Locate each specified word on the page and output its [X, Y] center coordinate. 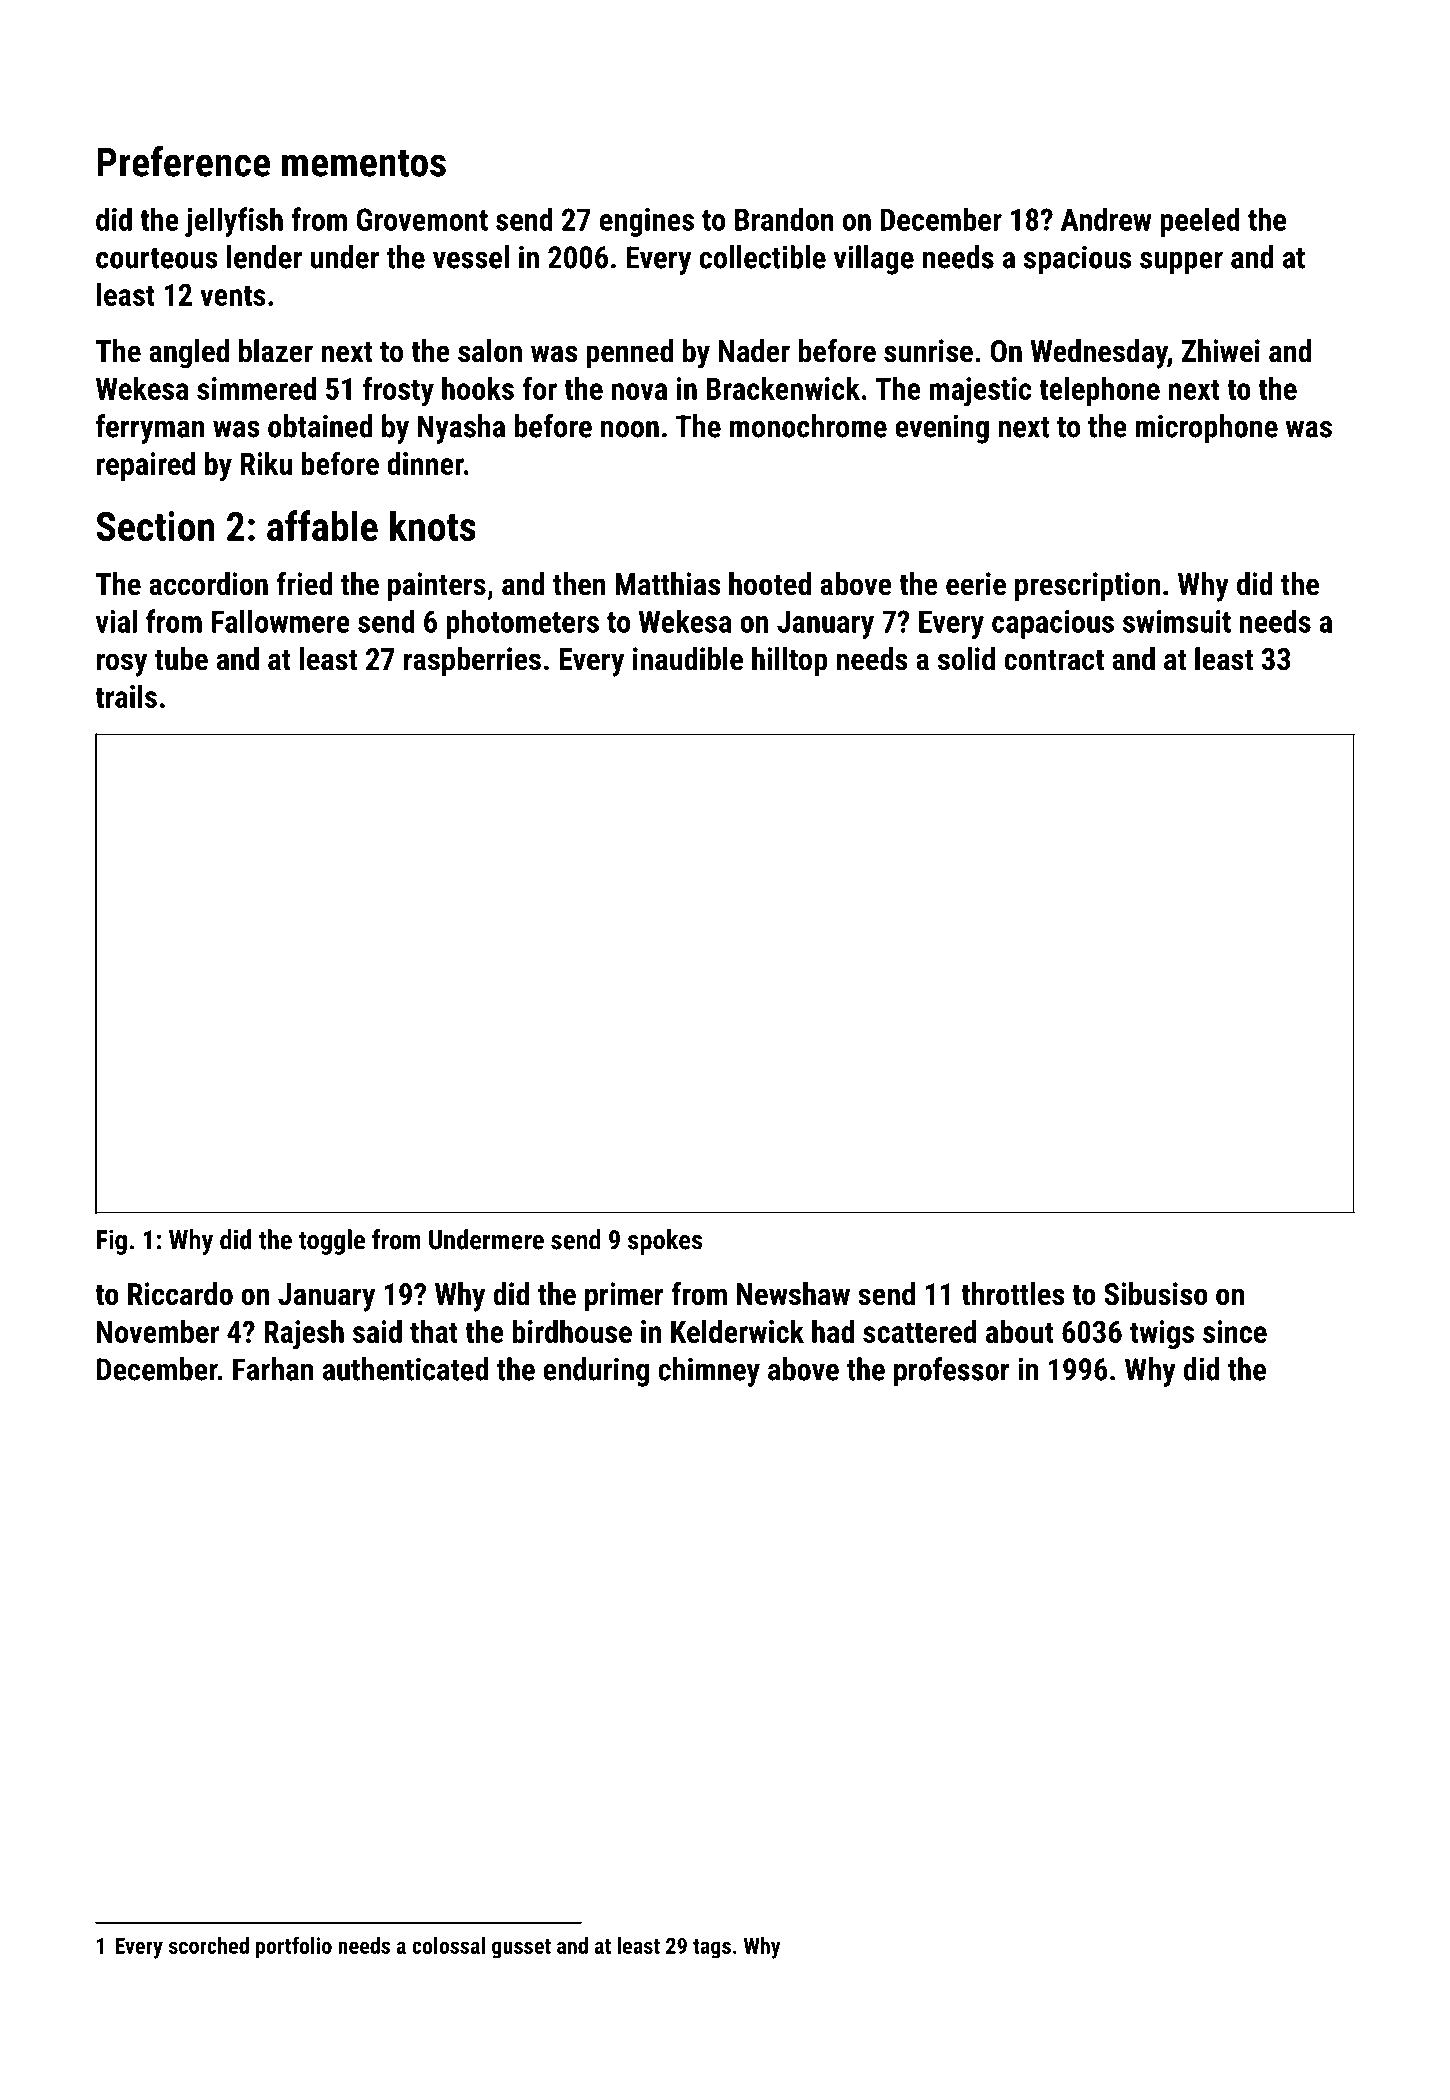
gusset [521, 1949]
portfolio [294, 1948]
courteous [157, 258]
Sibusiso [1156, 1294]
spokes [665, 1242]
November [158, 1331]
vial [116, 621]
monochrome [808, 426]
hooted [770, 584]
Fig [112, 1242]
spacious [1077, 260]
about [1019, 1331]
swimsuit [1177, 621]
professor [952, 1372]
